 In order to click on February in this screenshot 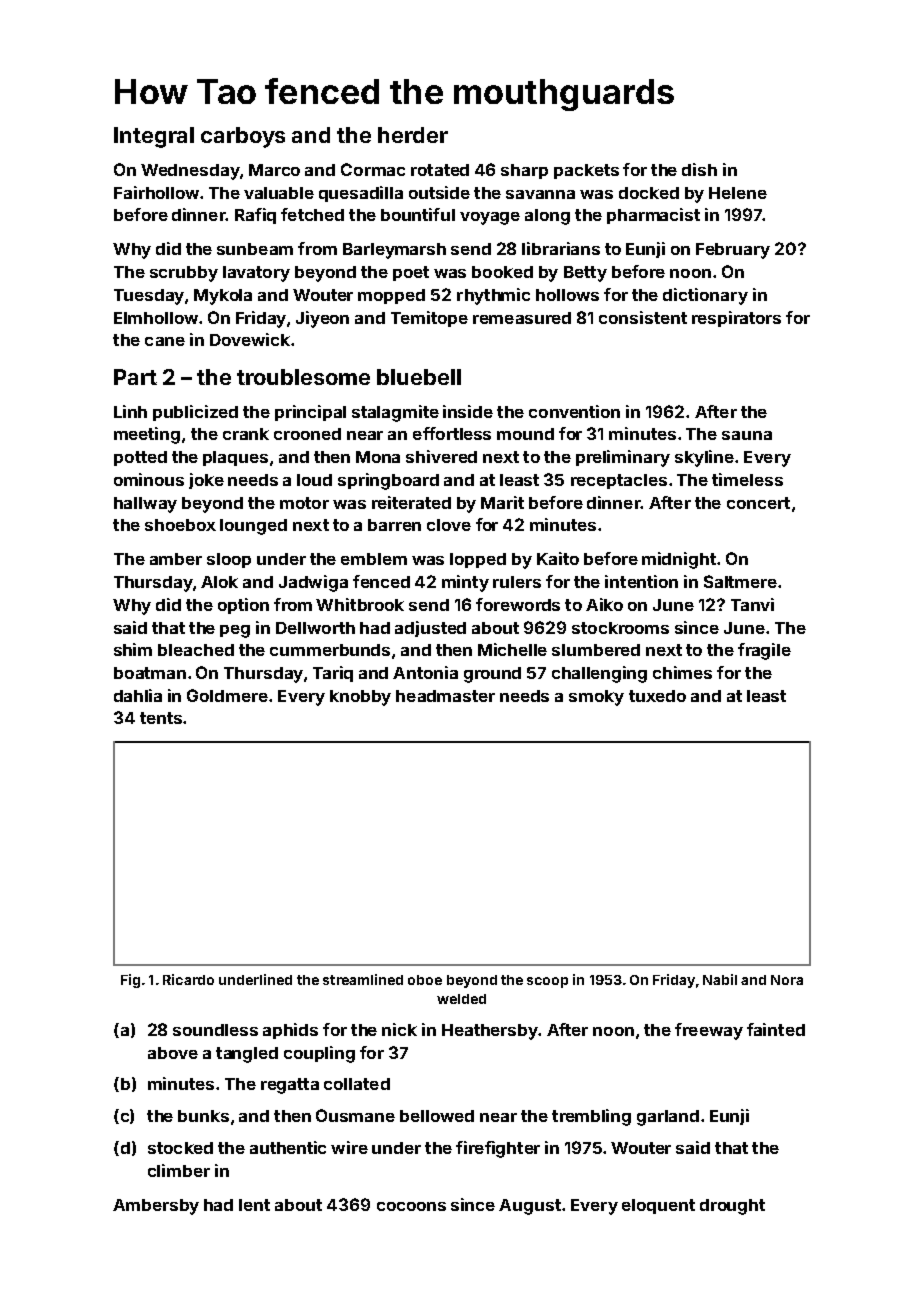, I will do `click(733, 251)`.
